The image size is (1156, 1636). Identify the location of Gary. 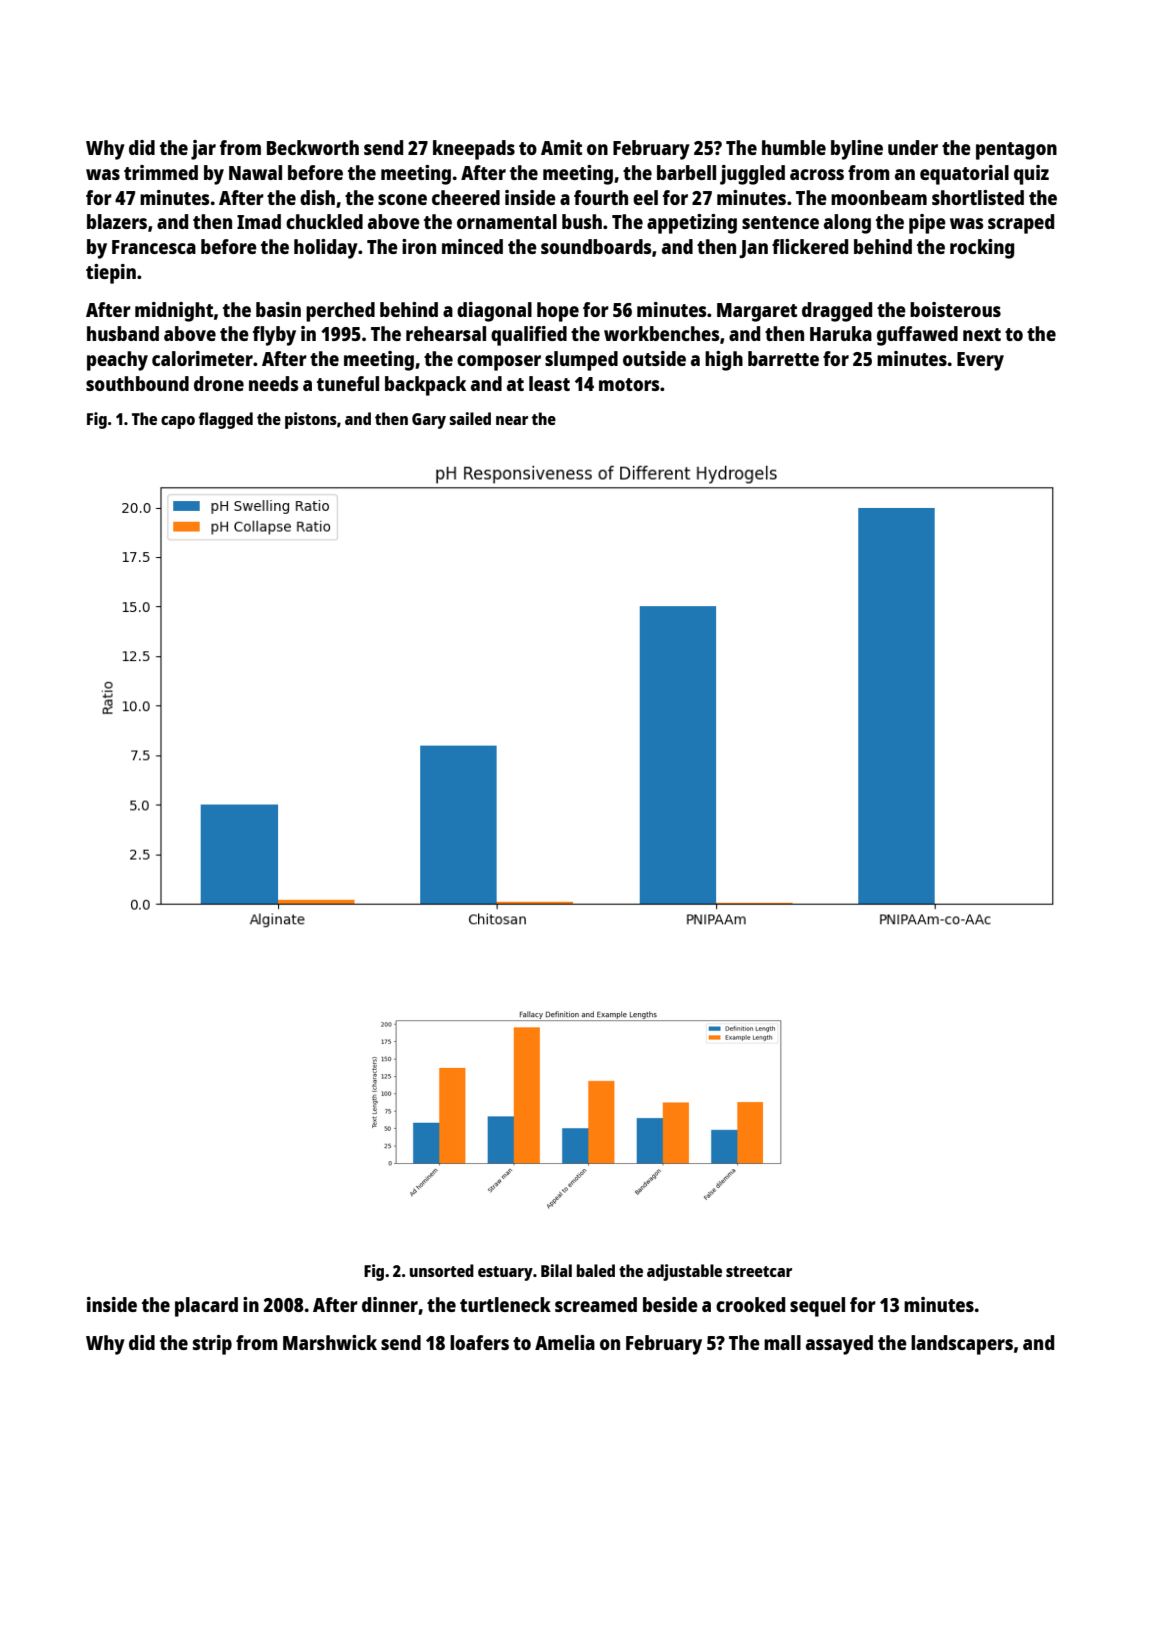
(429, 421).
